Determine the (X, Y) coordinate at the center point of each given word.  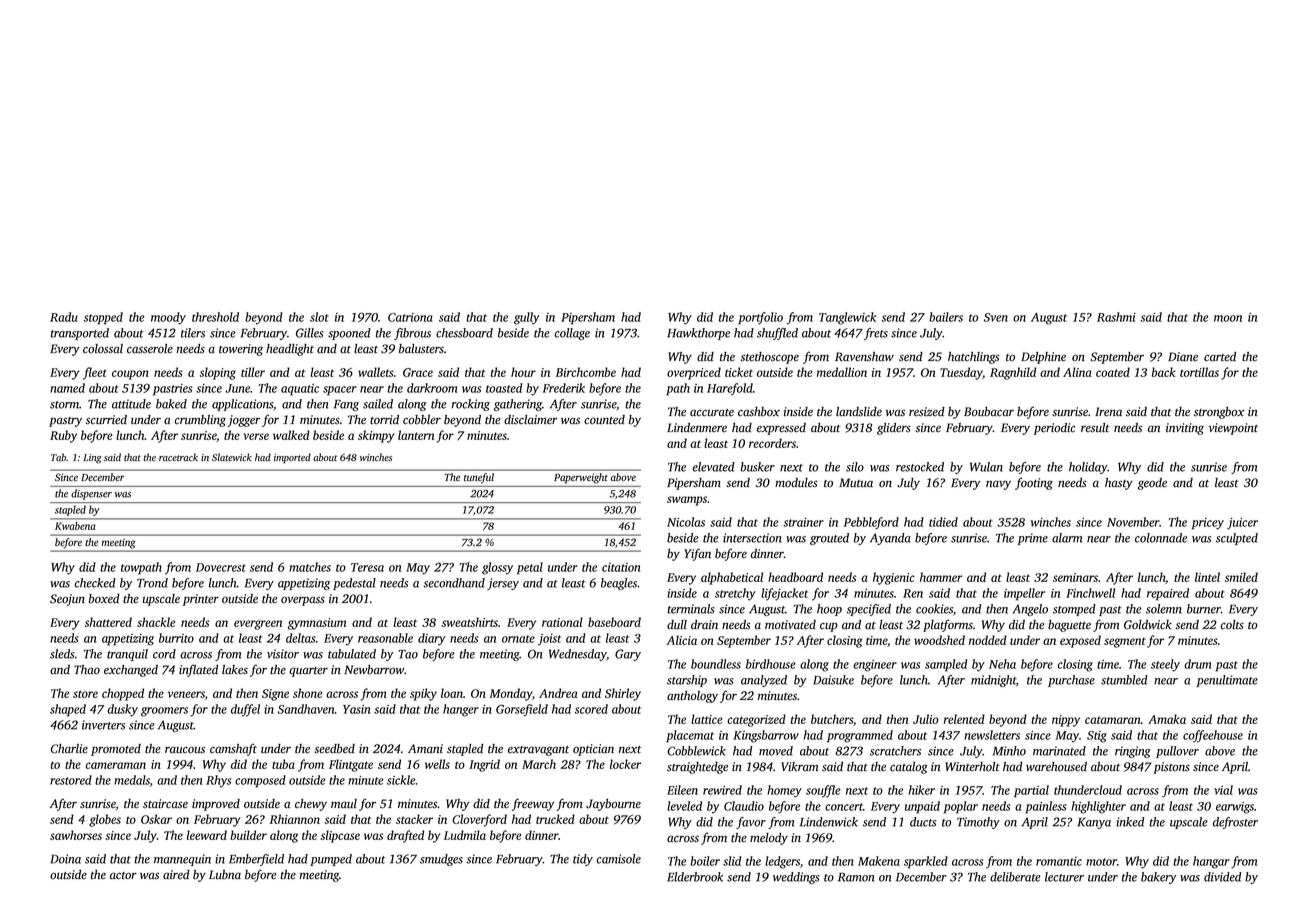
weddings (796, 878)
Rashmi (1116, 317)
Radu (64, 317)
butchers (832, 719)
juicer (1242, 524)
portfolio (760, 318)
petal (530, 568)
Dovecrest (221, 567)
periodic (1055, 429)
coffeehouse (1213, 736)
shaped (68, 710)
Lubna (225, 875)
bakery (1158, 878)
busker (757, 467)
